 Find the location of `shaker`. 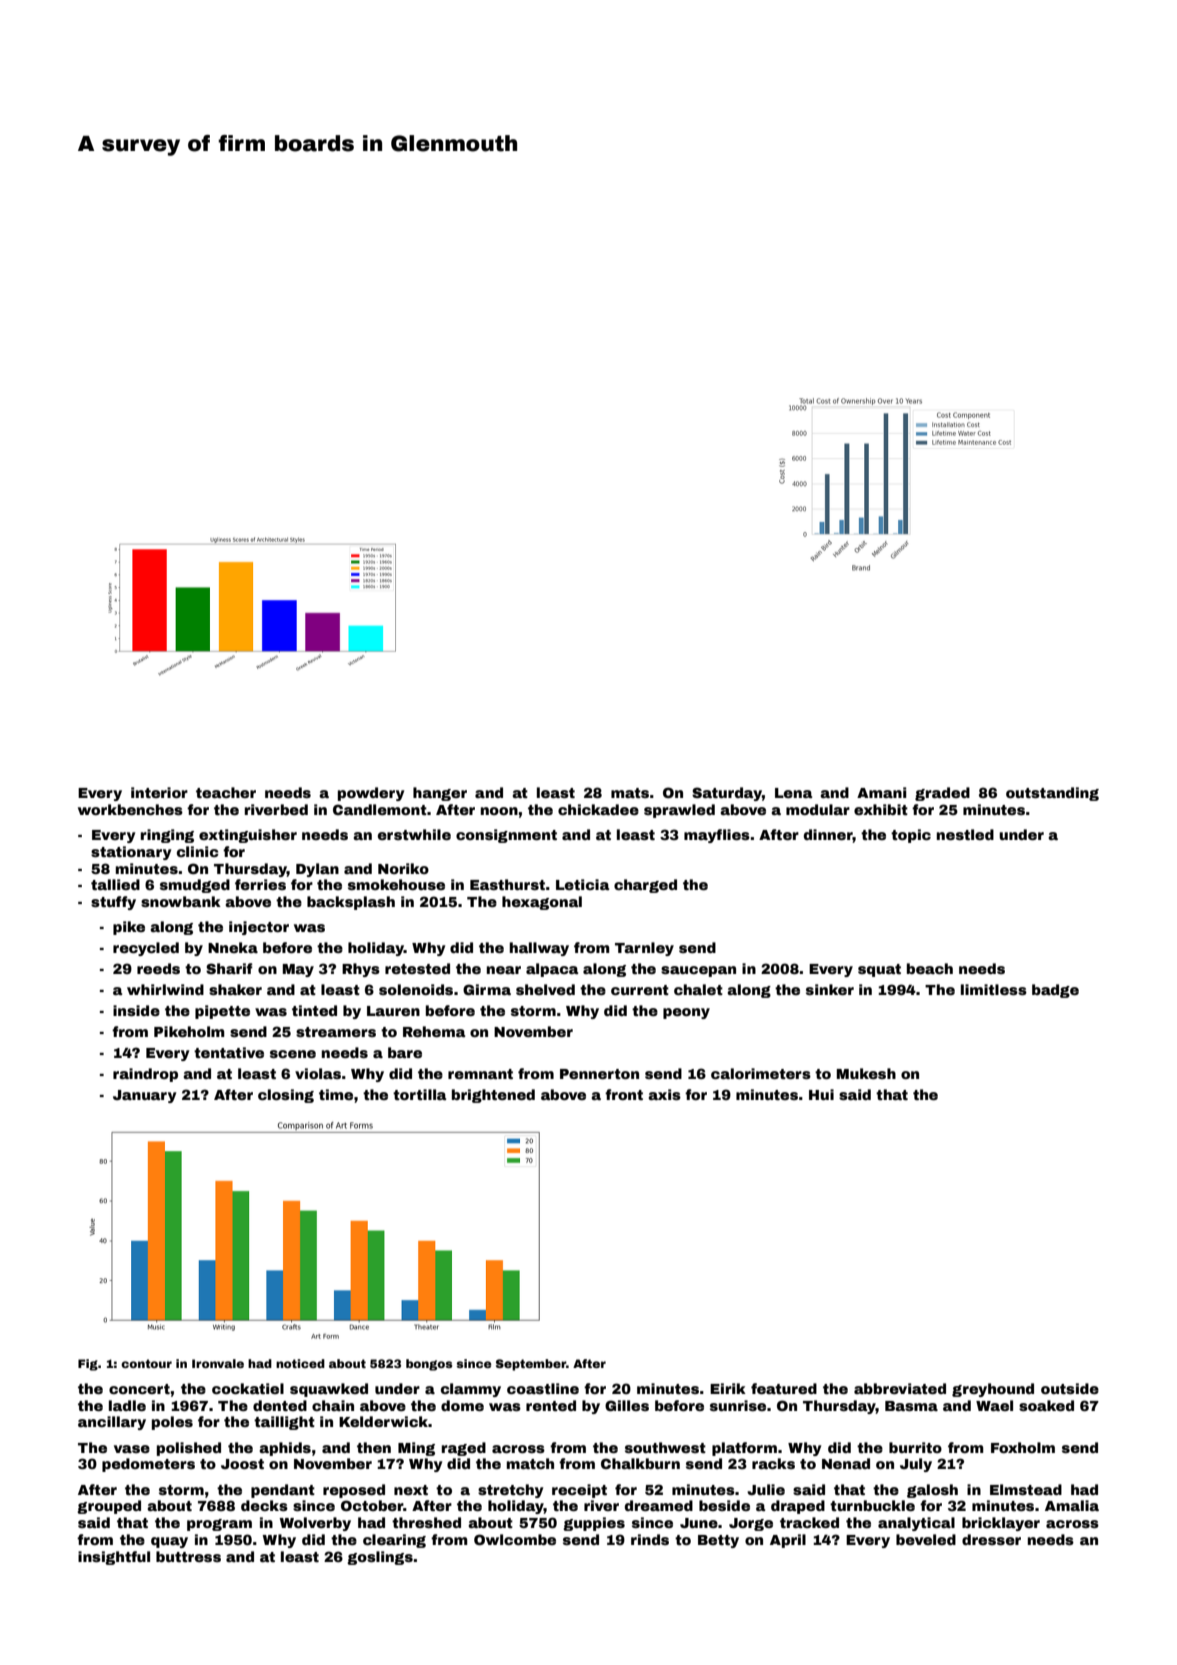

shaker is located at coordinates (235, 989).
